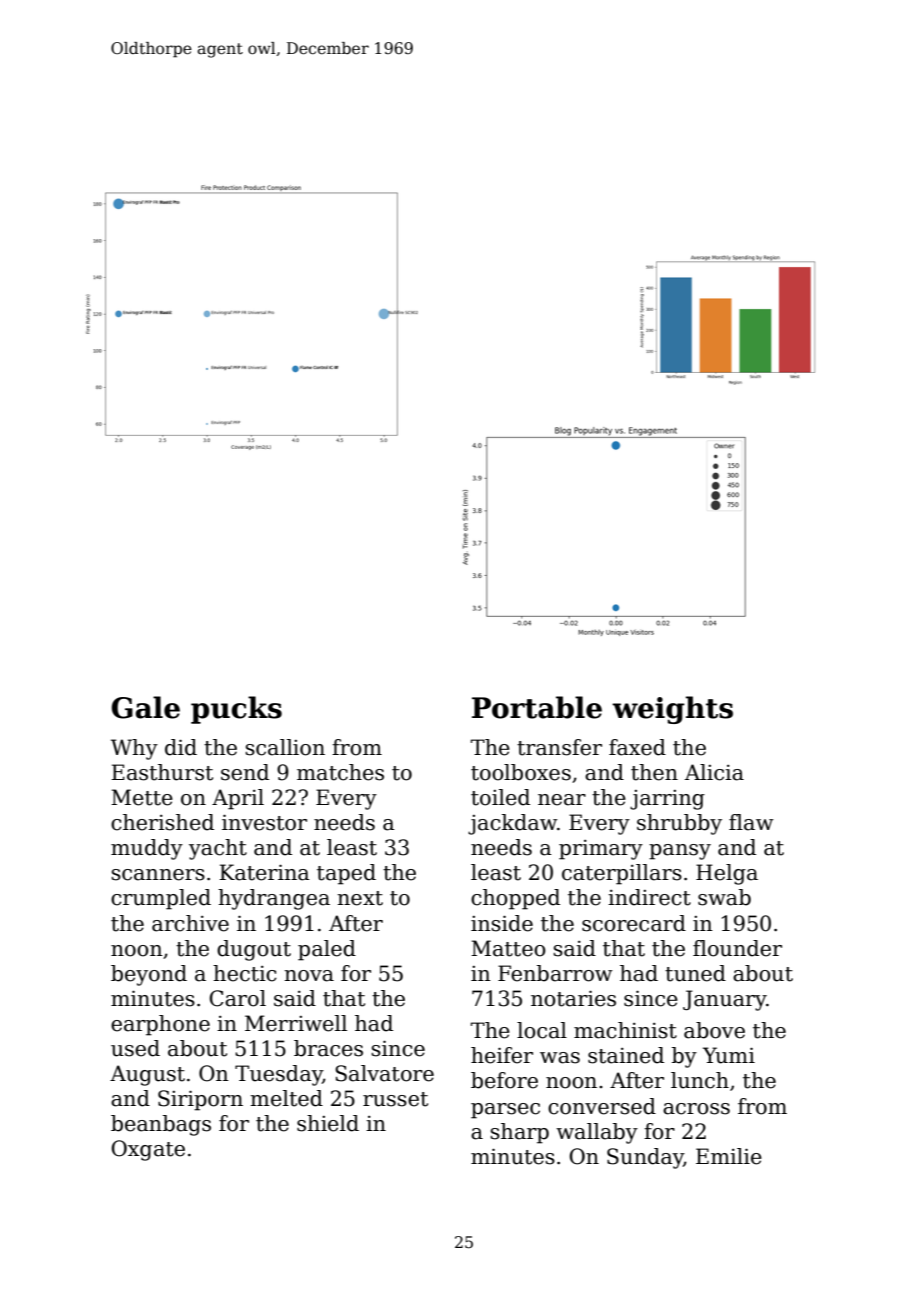 Image resolution: width=908 pixels, height=1316 pixels. What do you see at coordinates (236, 710) in the screenshot?
I see `pucks` at bounding box center [236, 710].
